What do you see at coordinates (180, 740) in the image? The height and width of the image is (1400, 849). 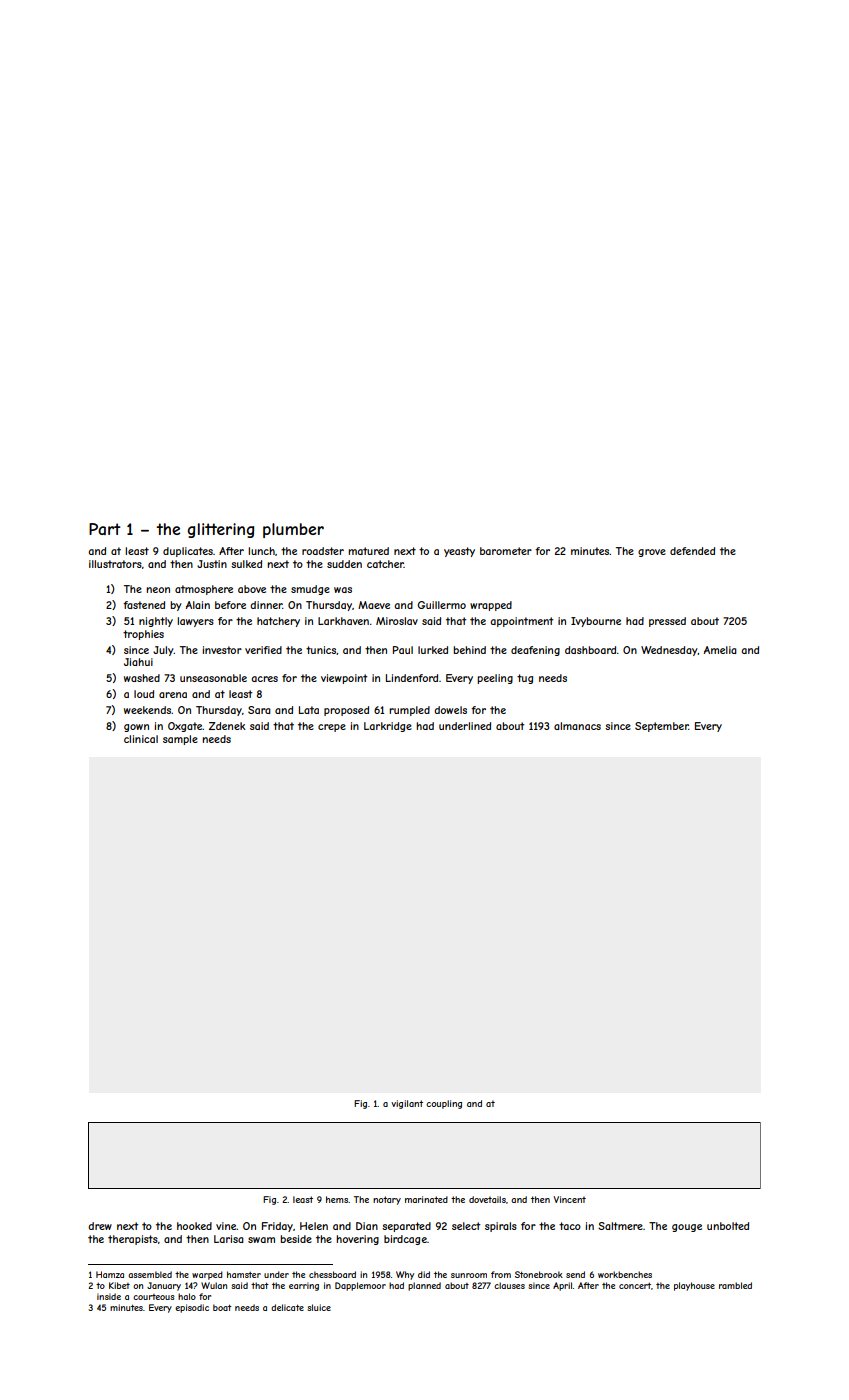 I see `sample` at bounding box center [180, 740].
